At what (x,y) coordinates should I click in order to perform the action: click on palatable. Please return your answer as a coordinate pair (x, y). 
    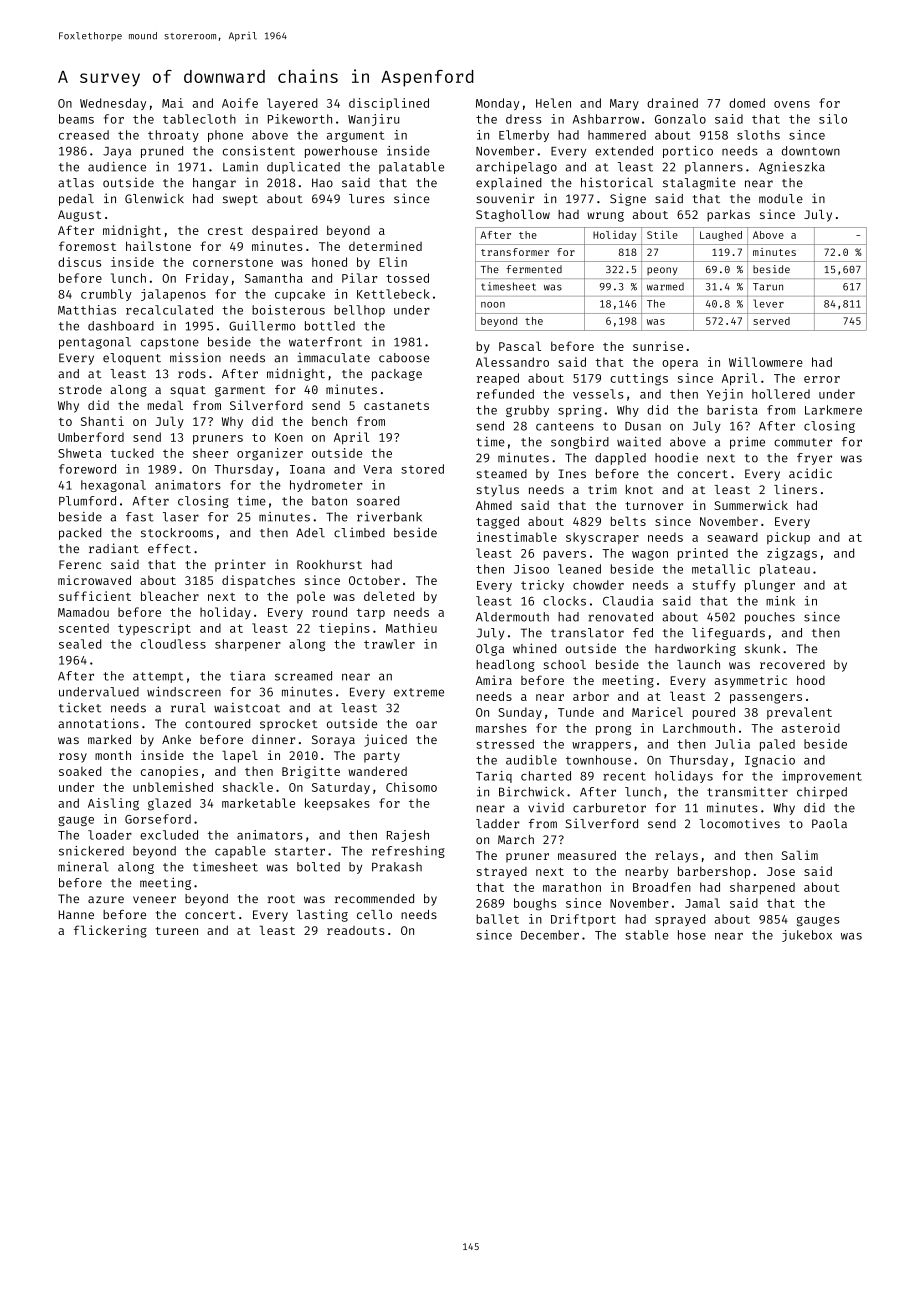
    Looking at the image, I should click on (411, 168).
